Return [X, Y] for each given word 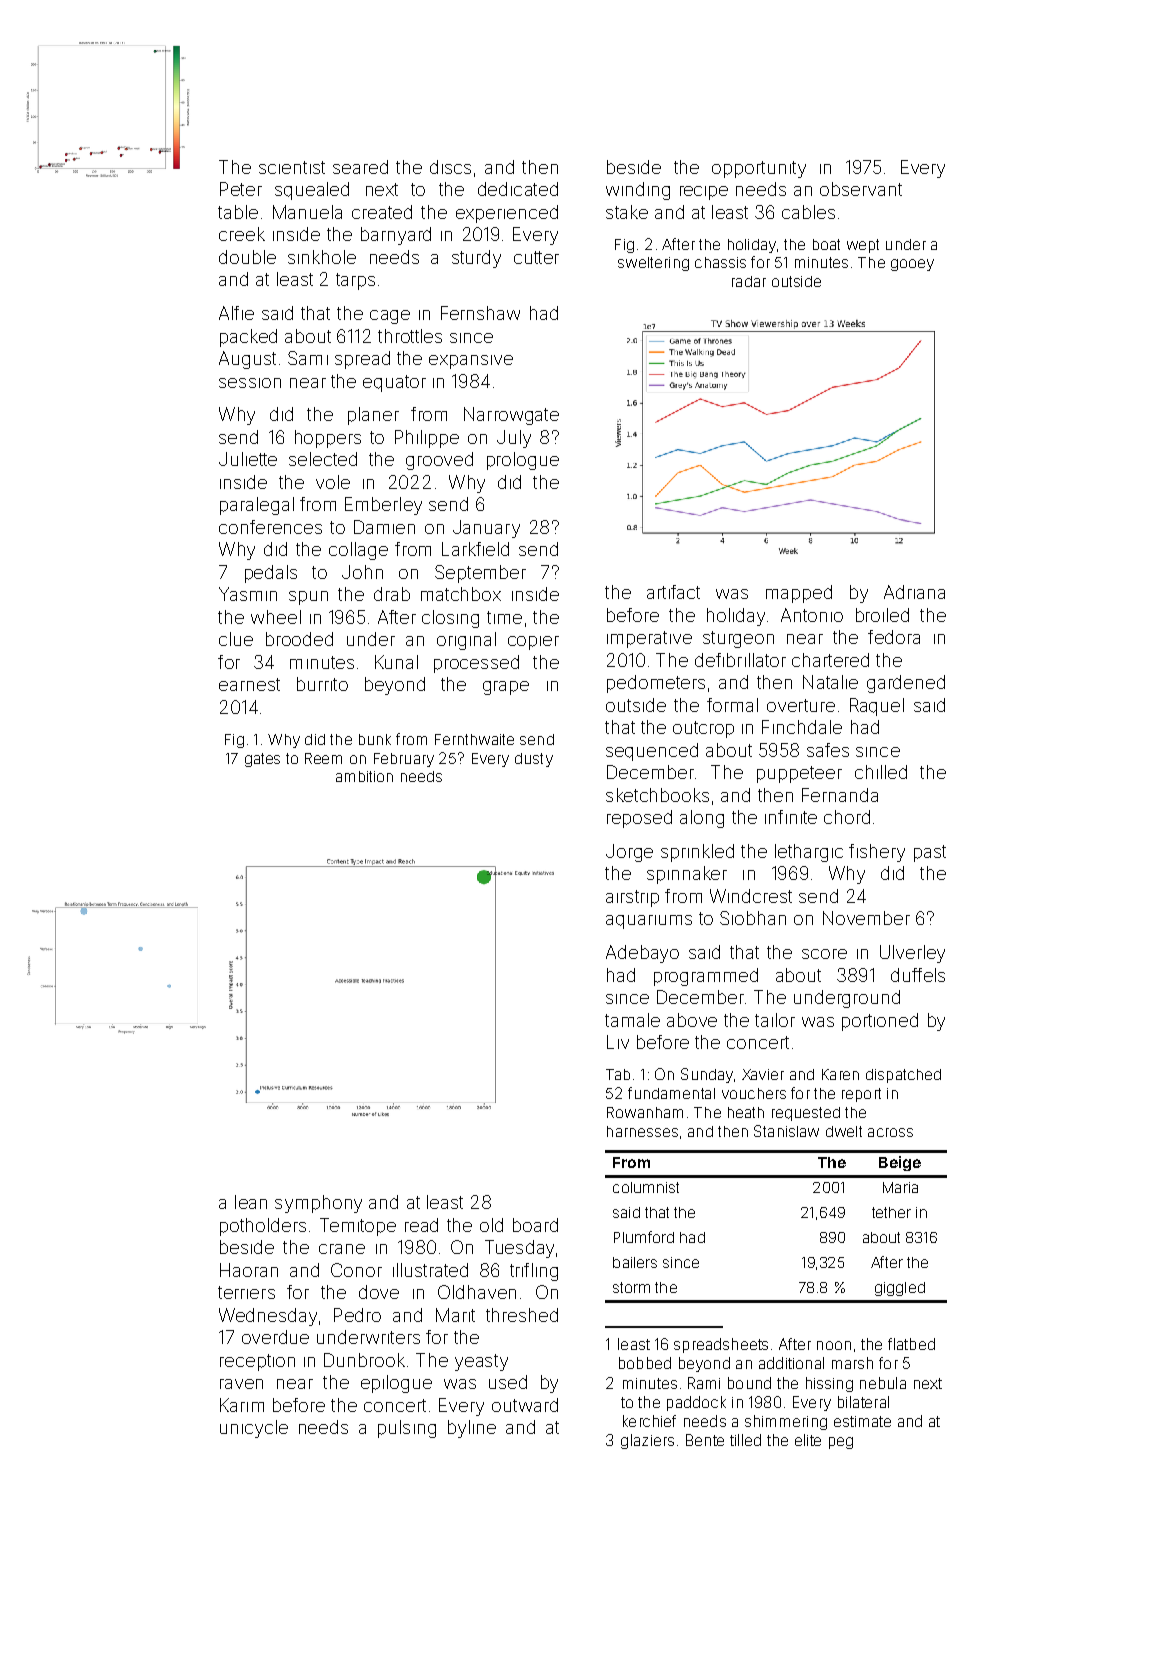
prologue [523, 461]
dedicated [518, 189]
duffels [918, 975]
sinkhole [322, 257]
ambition [364, 776]
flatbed [911, 1344]
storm [631, 1287]
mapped [799, 594]
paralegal [257, 506]
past [930, 853]
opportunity [759, 169]
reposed [639, 819]
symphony [318, 1204]
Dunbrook [364, 1360]
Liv [618, 1042]
